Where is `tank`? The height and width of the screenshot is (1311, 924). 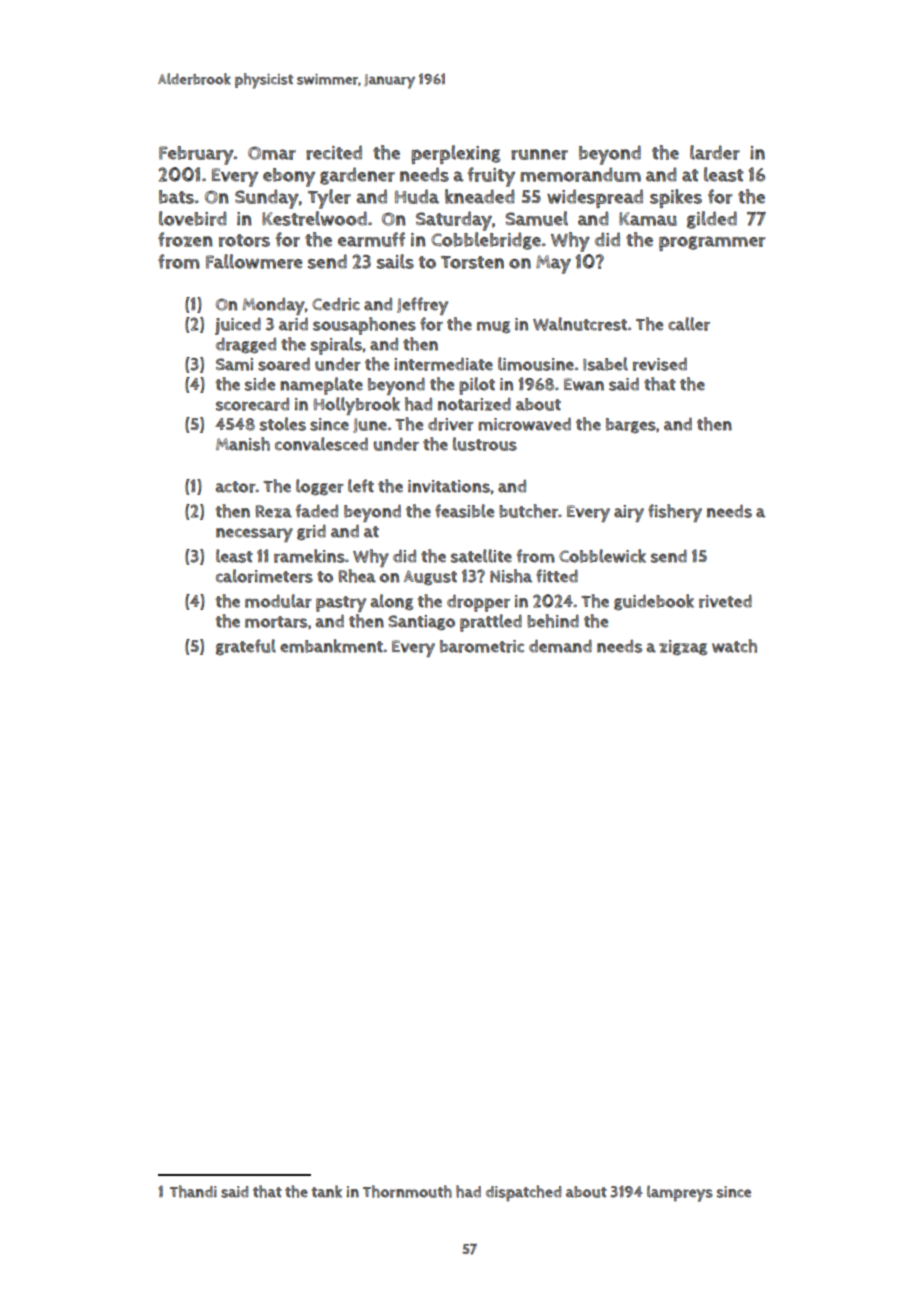
tank is located at coordinates (327, 1191).
